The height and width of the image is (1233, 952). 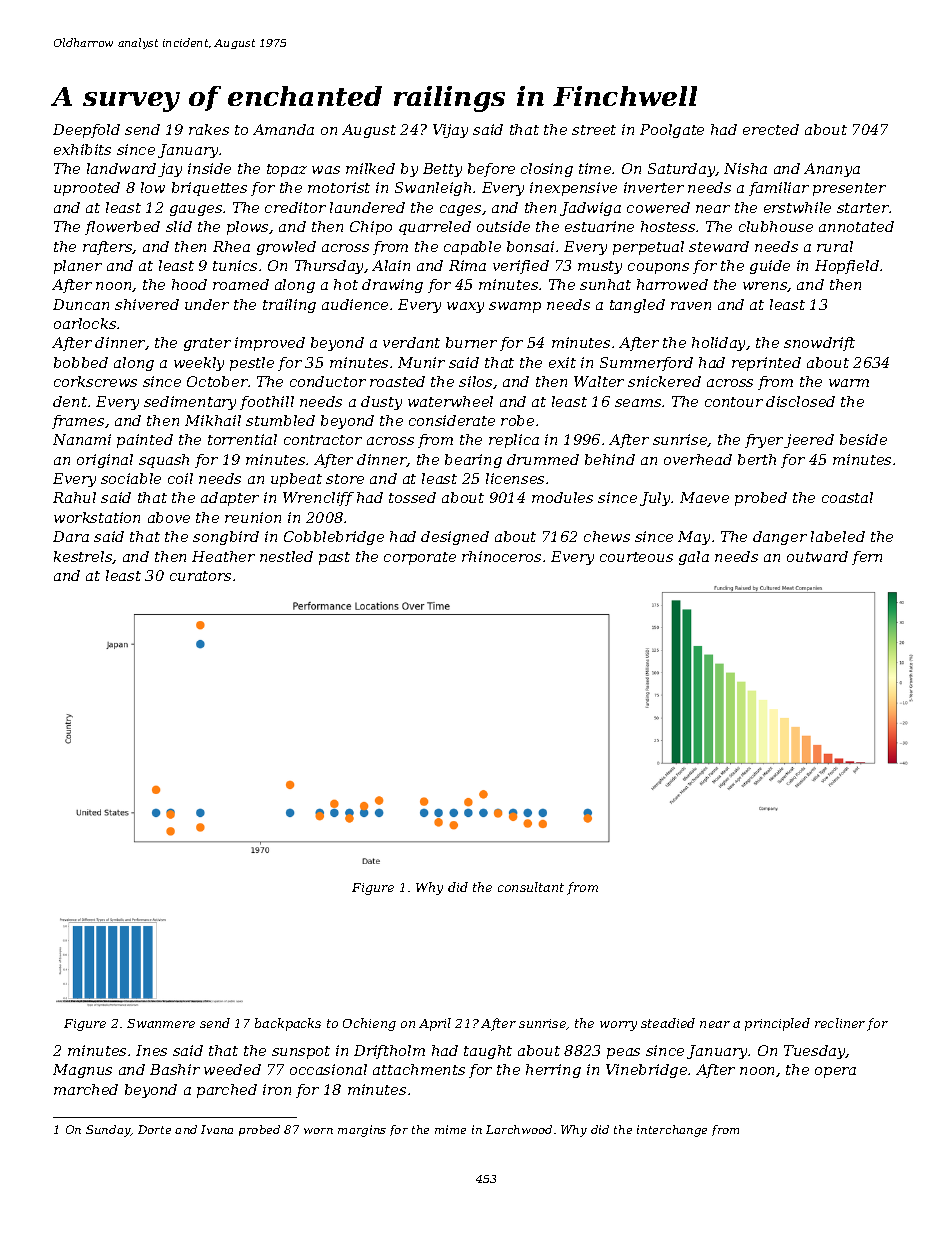 I want to click on erected, so click(x=771, y=129).
